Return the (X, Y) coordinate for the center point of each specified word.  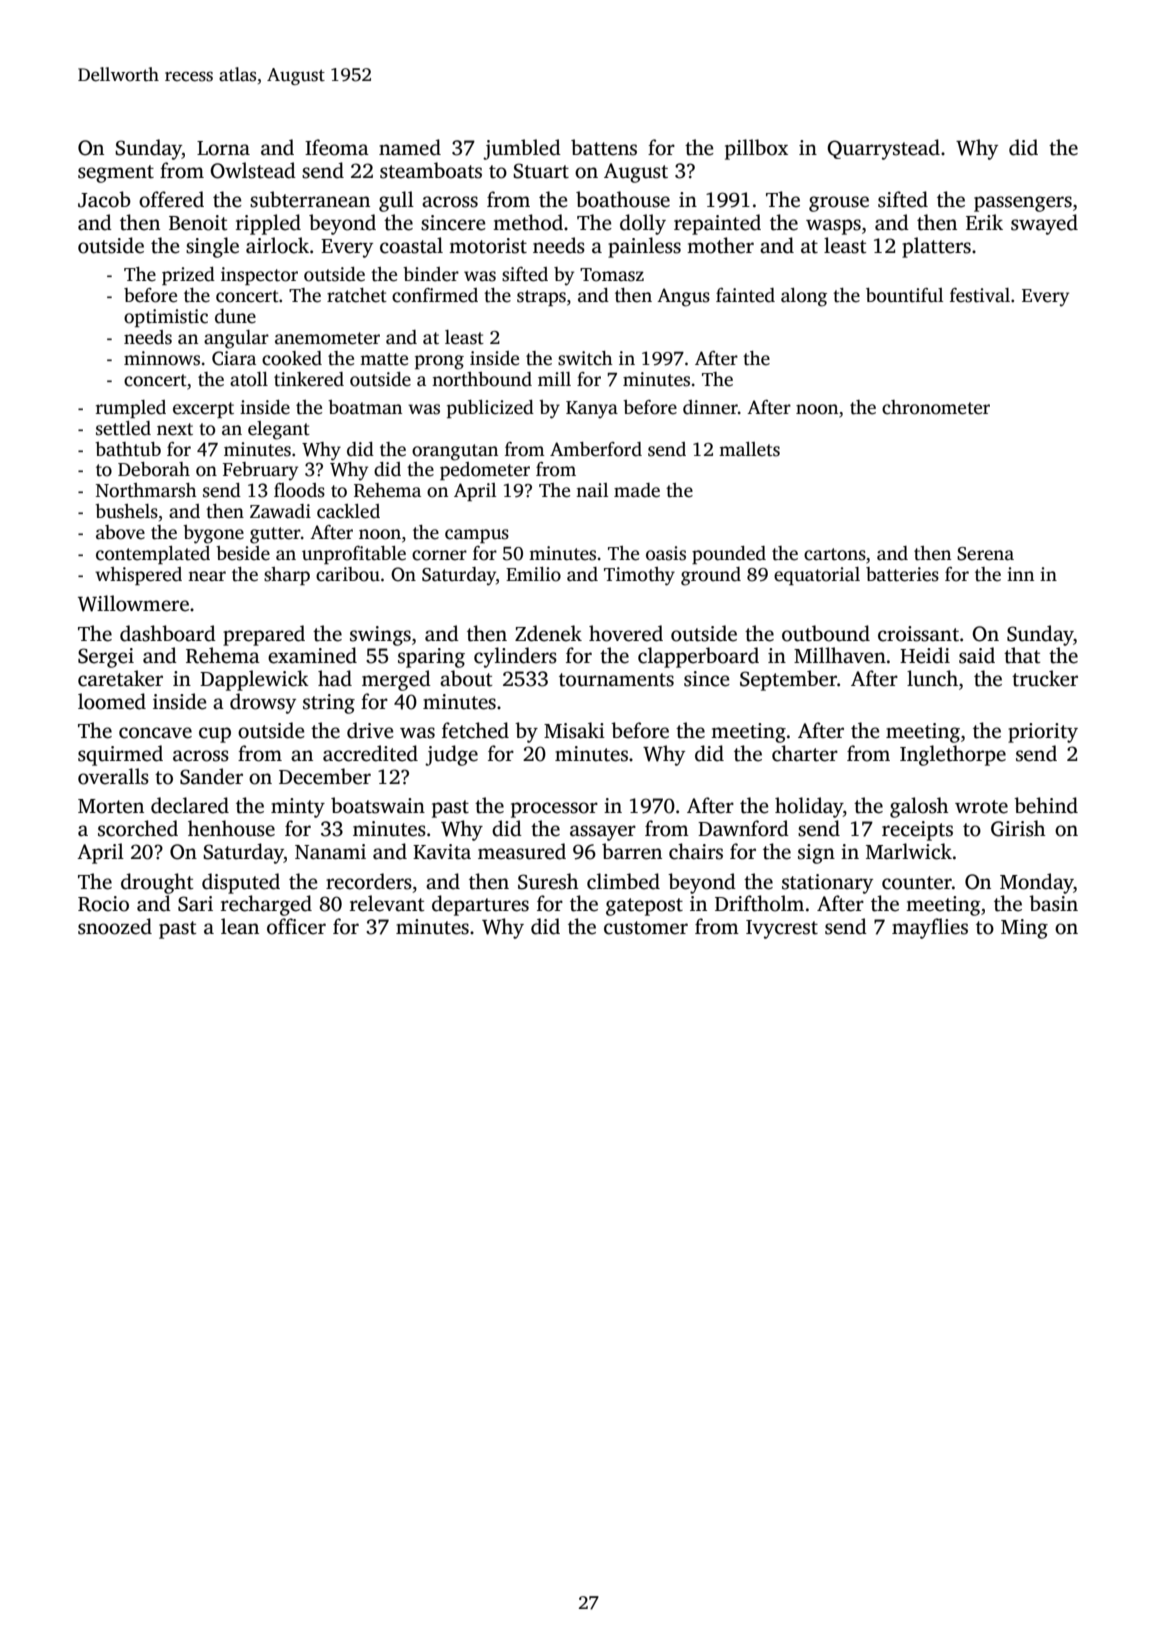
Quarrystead (883, 149)
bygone (213, 534)
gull (396, 201)
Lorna (223, 148)
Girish (1018, 828)
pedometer (485, 471)
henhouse (231, 828)
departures (480, 905)
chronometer (936, 407)
